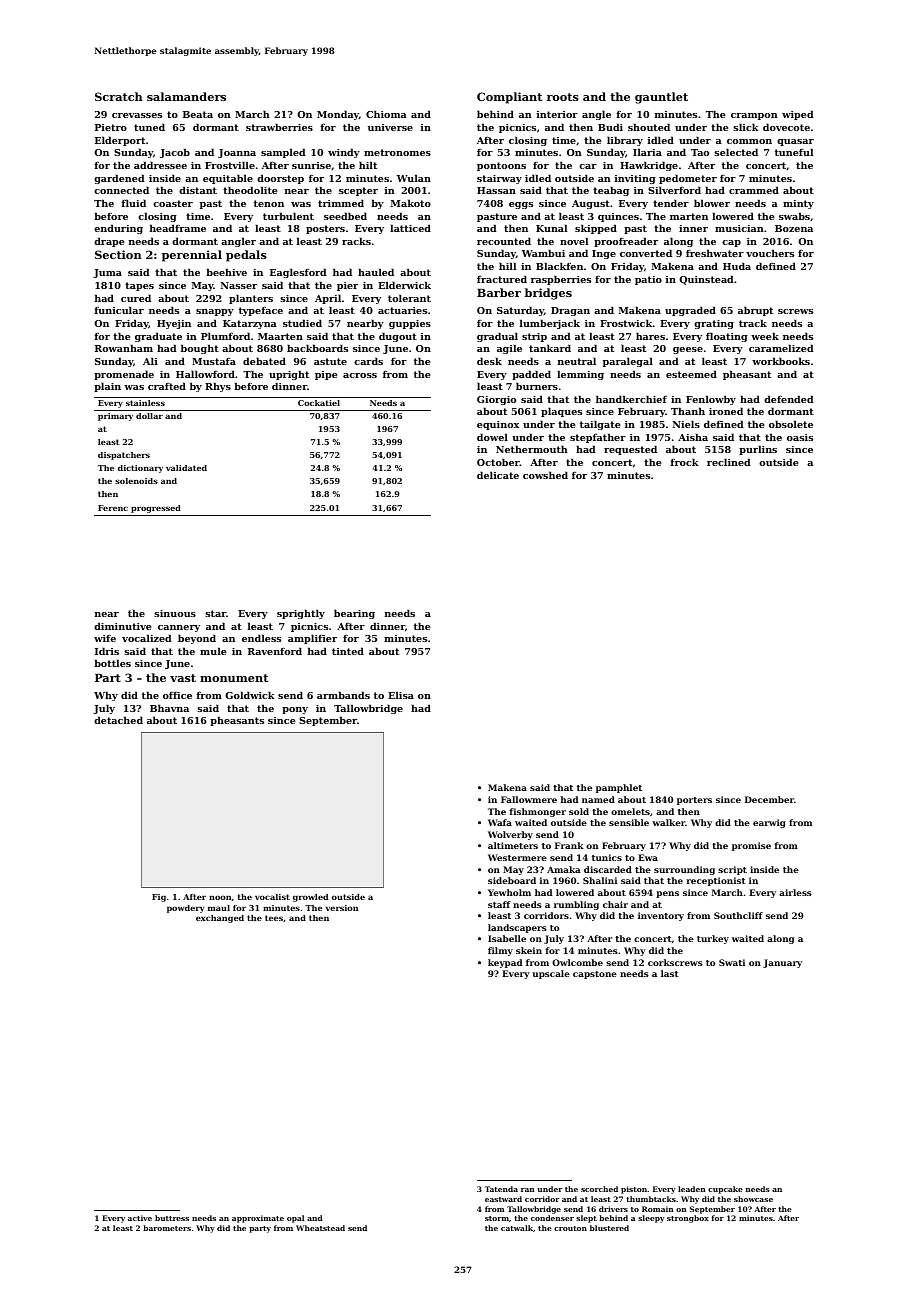 This screenshot has height=1316, width=908. I want to click on Elderport, so click(120, 141).
